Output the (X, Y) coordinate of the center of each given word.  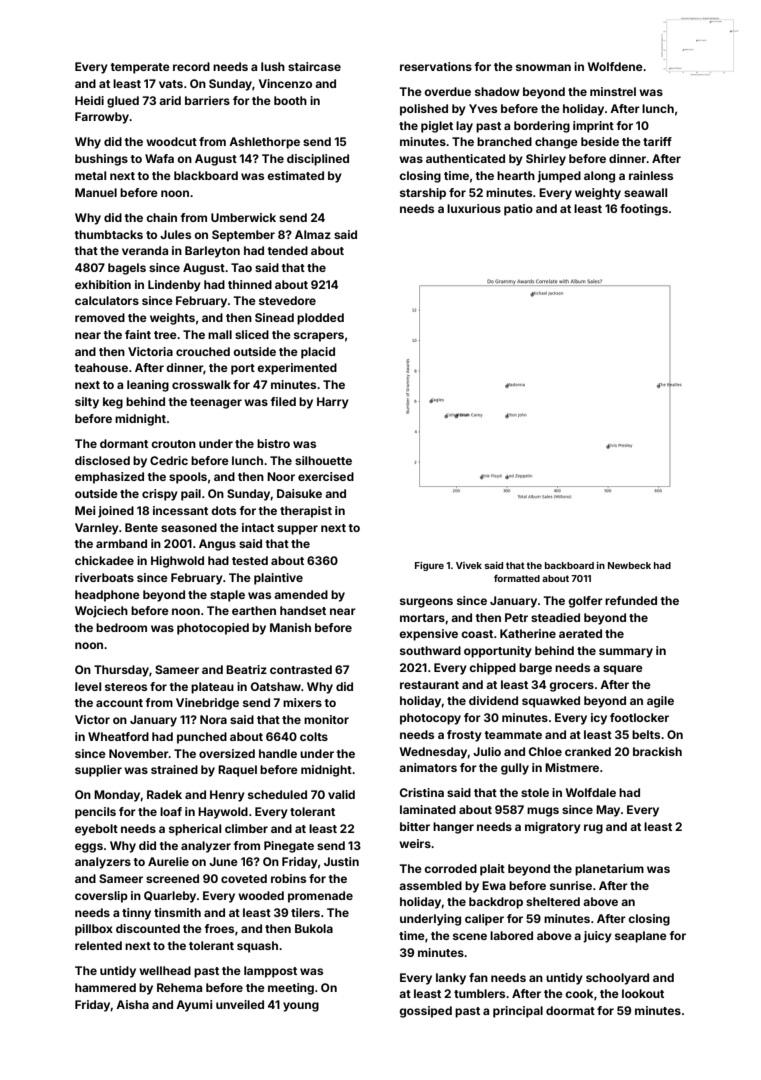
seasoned (189, 527)
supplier (98, 771)
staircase (314, 66)
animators (428, 767)
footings (644, 210)
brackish (657, 751)
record (191, 66)
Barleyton (212, 252)
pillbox (94, 930)
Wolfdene (615, 66)
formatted (517, 578)
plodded (320, 319)
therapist (306, 512)
